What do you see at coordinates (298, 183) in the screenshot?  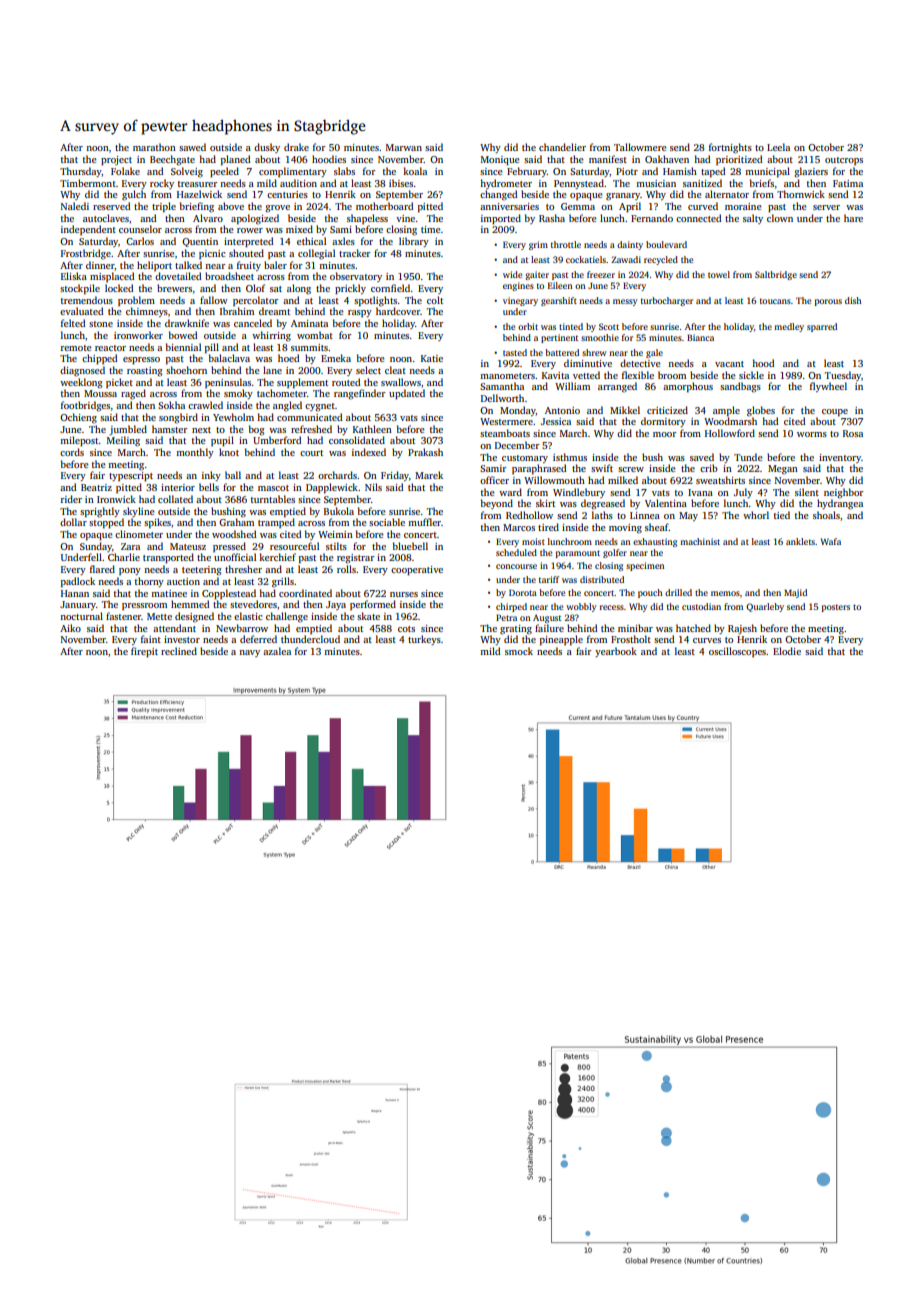 I see `audition` at bounding box center [298, 183].
